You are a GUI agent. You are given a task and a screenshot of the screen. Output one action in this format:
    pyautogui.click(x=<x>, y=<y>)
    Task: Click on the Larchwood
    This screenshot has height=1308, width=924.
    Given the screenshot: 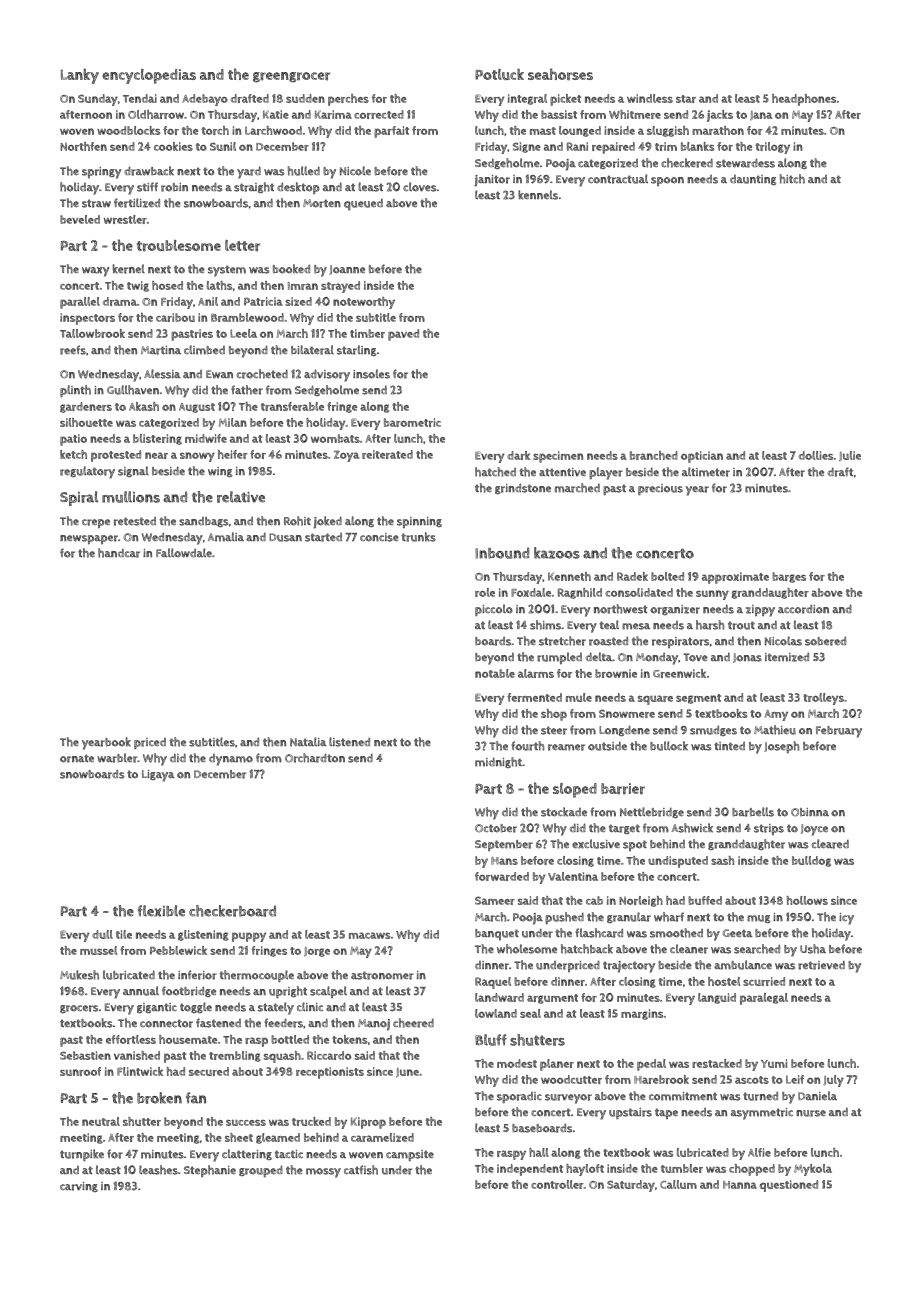 What is the action you would take?
    pyautogui.click(x=273, y=130)
